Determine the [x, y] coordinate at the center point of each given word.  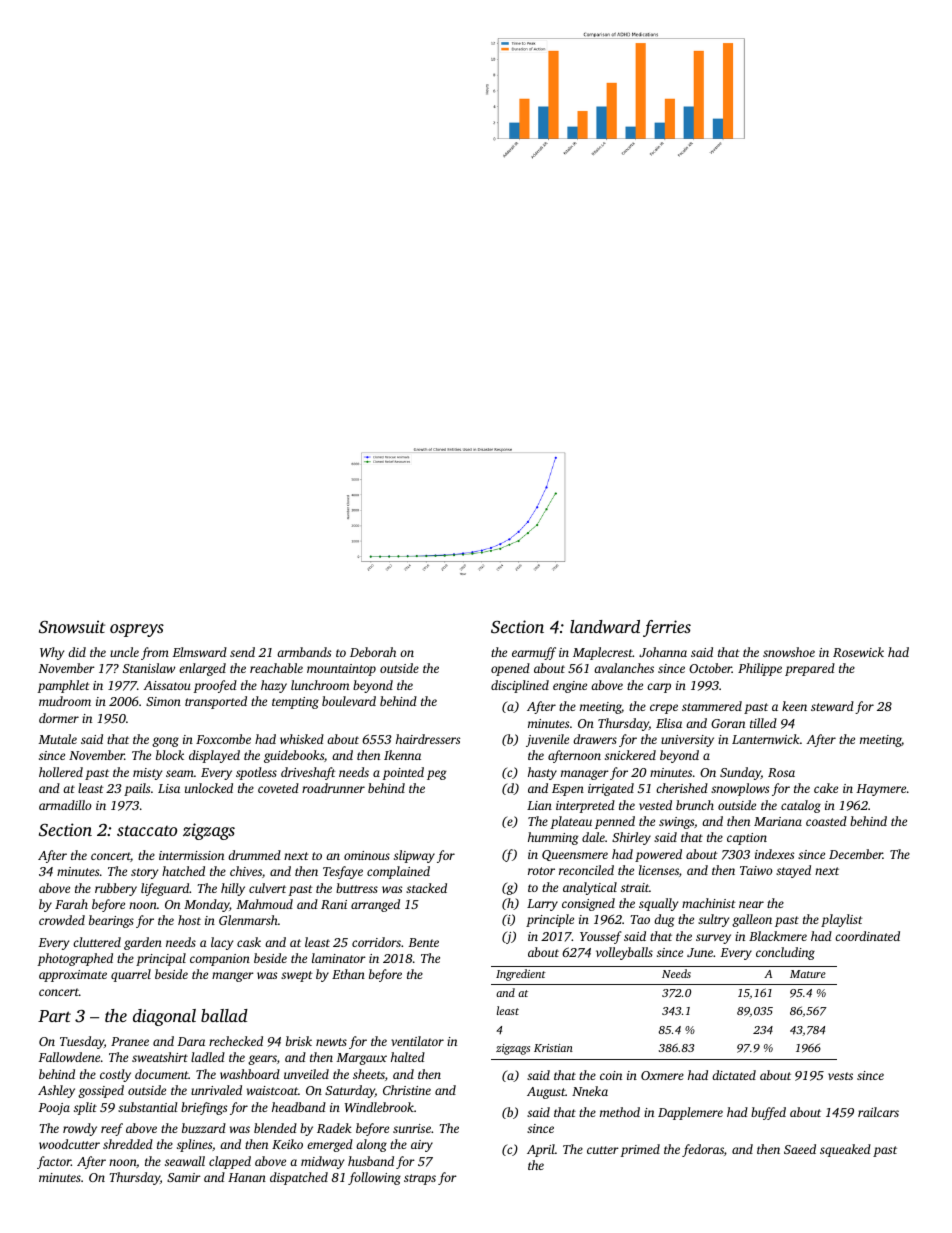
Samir [184, 1177]
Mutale [57, 739]
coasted [826, 821]
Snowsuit [72, 627]
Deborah [373, 652]
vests [840, 1076]
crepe [664, 709]
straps [420, 1179]
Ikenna [402, 755]
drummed [254, 855]
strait [635, 887]
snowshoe [789, 652]
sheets [369, 1074]
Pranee [130, 1041]
